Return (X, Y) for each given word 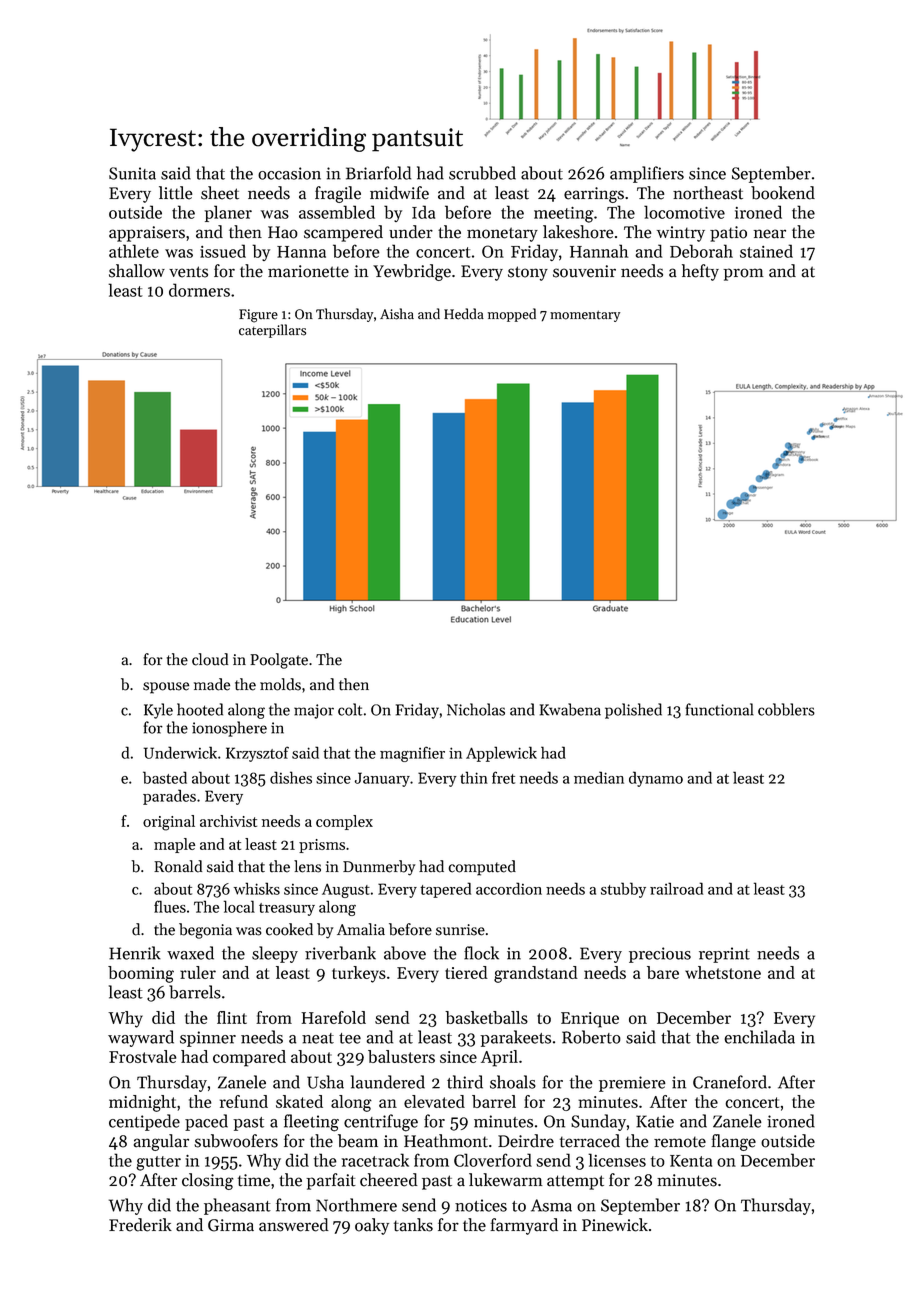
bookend (783, 193)
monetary (502, 234)
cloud (210, 659)
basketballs (486, 1017)
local (239, 906)
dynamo (656, 779)
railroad (676, 888)
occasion (289, 173)
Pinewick (615, 1225)
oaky (372, 1226)
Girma (231, 1225)
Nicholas (476, 709)
